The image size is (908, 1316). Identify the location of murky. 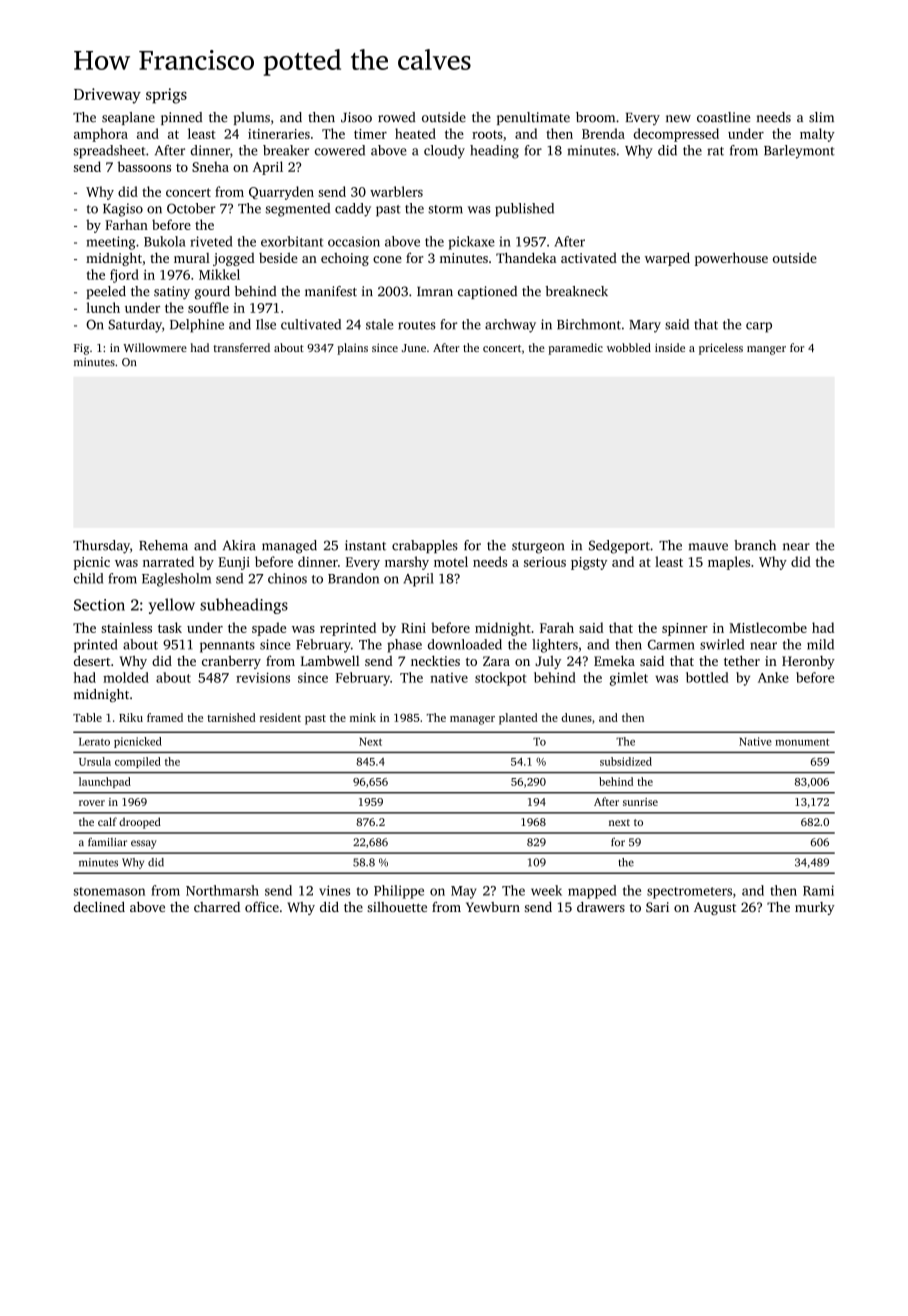
(815, 908).
